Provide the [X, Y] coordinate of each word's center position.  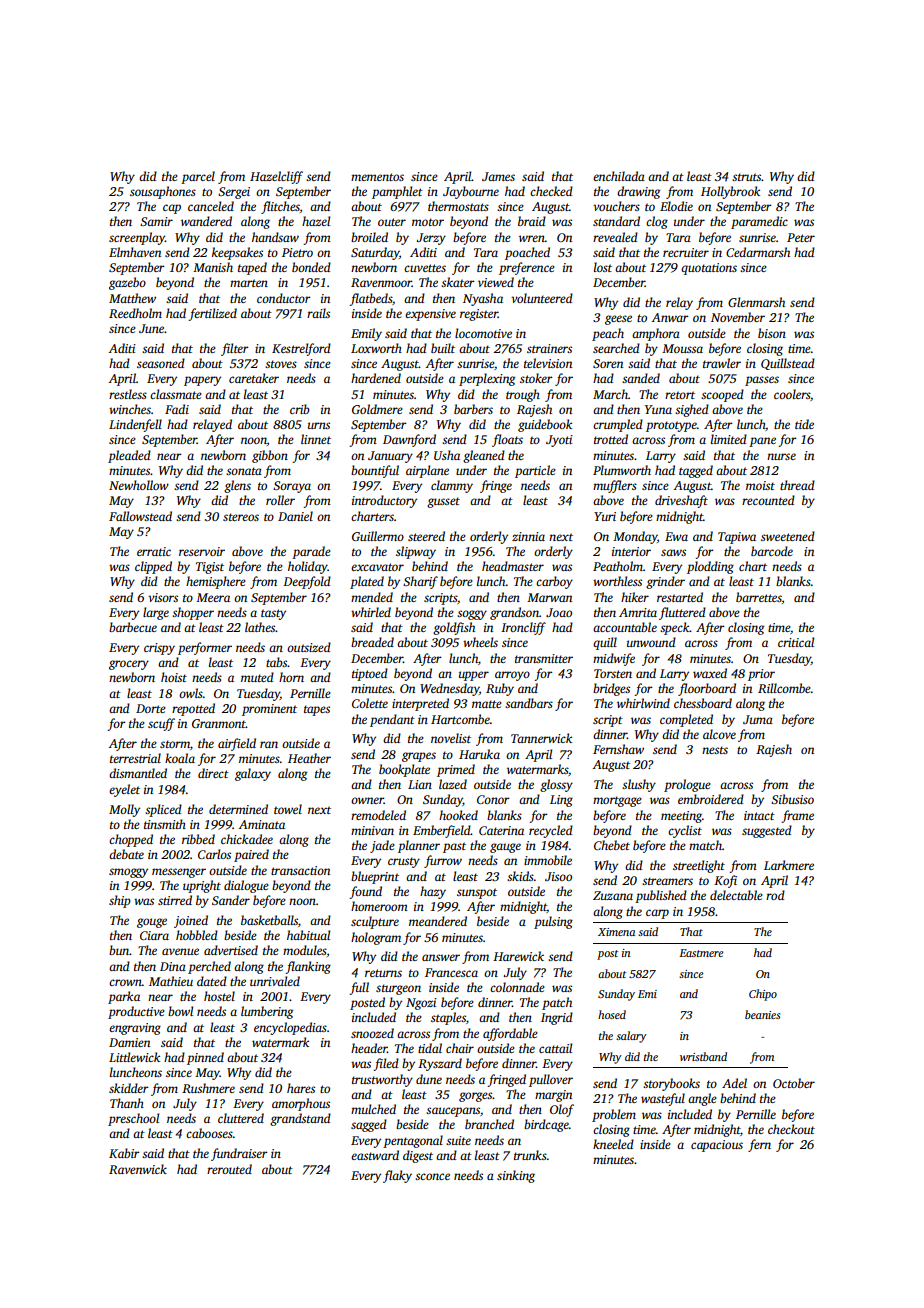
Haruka [479, 754]
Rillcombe [784, 688]
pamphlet [397, 192]
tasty [273, 614]
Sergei [234, 193]
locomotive [483, 333]
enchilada [619, 176]
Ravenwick [138, 1169]
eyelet [124, 790]
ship [120, 901]
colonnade [517, 987]
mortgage [617, 801]
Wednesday [449, 689]
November [738, 317]
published [661, 896]
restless [128, 394]
